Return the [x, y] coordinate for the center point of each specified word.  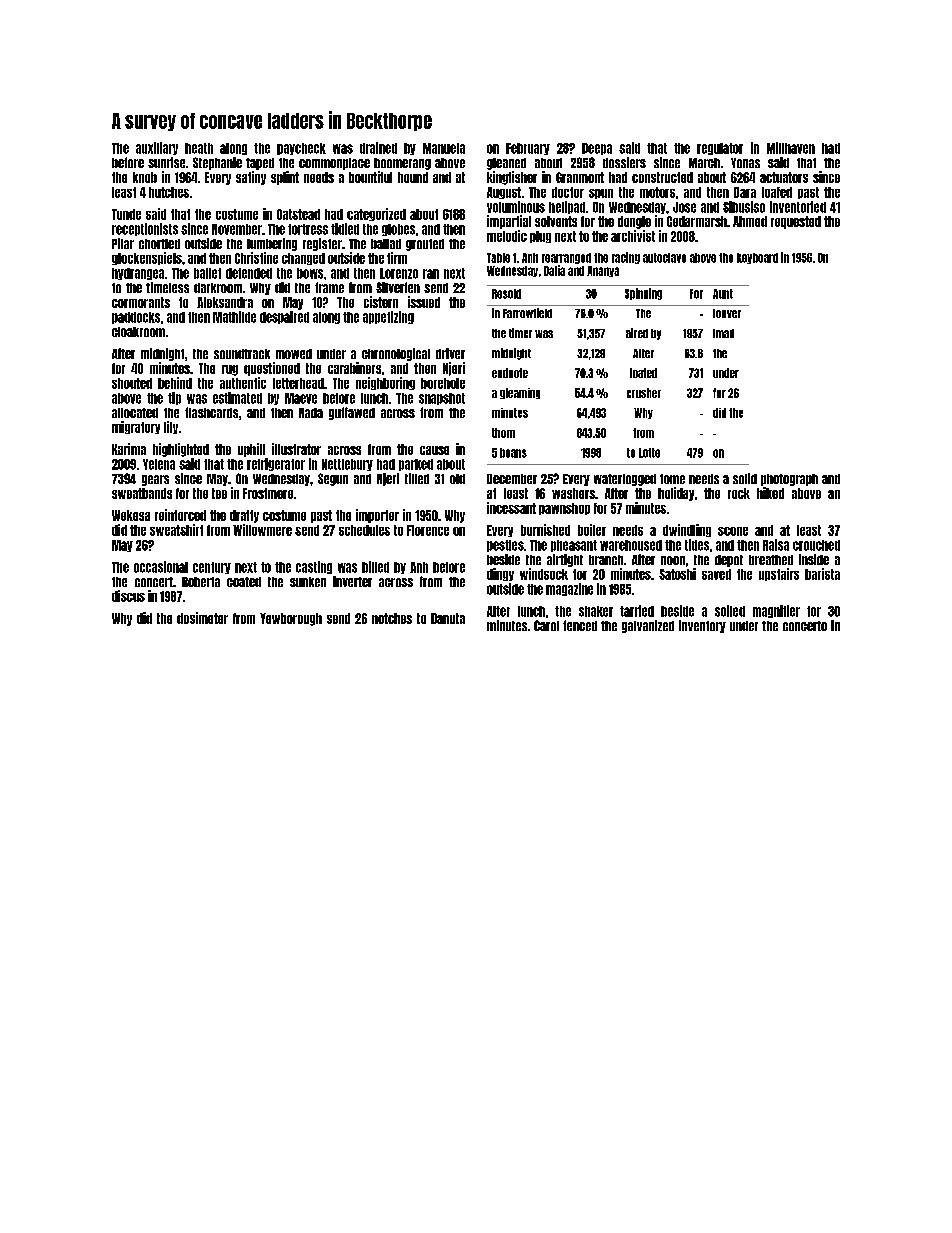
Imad [723, 333]
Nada [311, 413]
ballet [207, 273]
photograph [789, 480]
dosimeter [202, 618]
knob [145, 177]
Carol [546, 625]
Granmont [580, 177]
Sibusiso [744, 207]
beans [513, 453]
